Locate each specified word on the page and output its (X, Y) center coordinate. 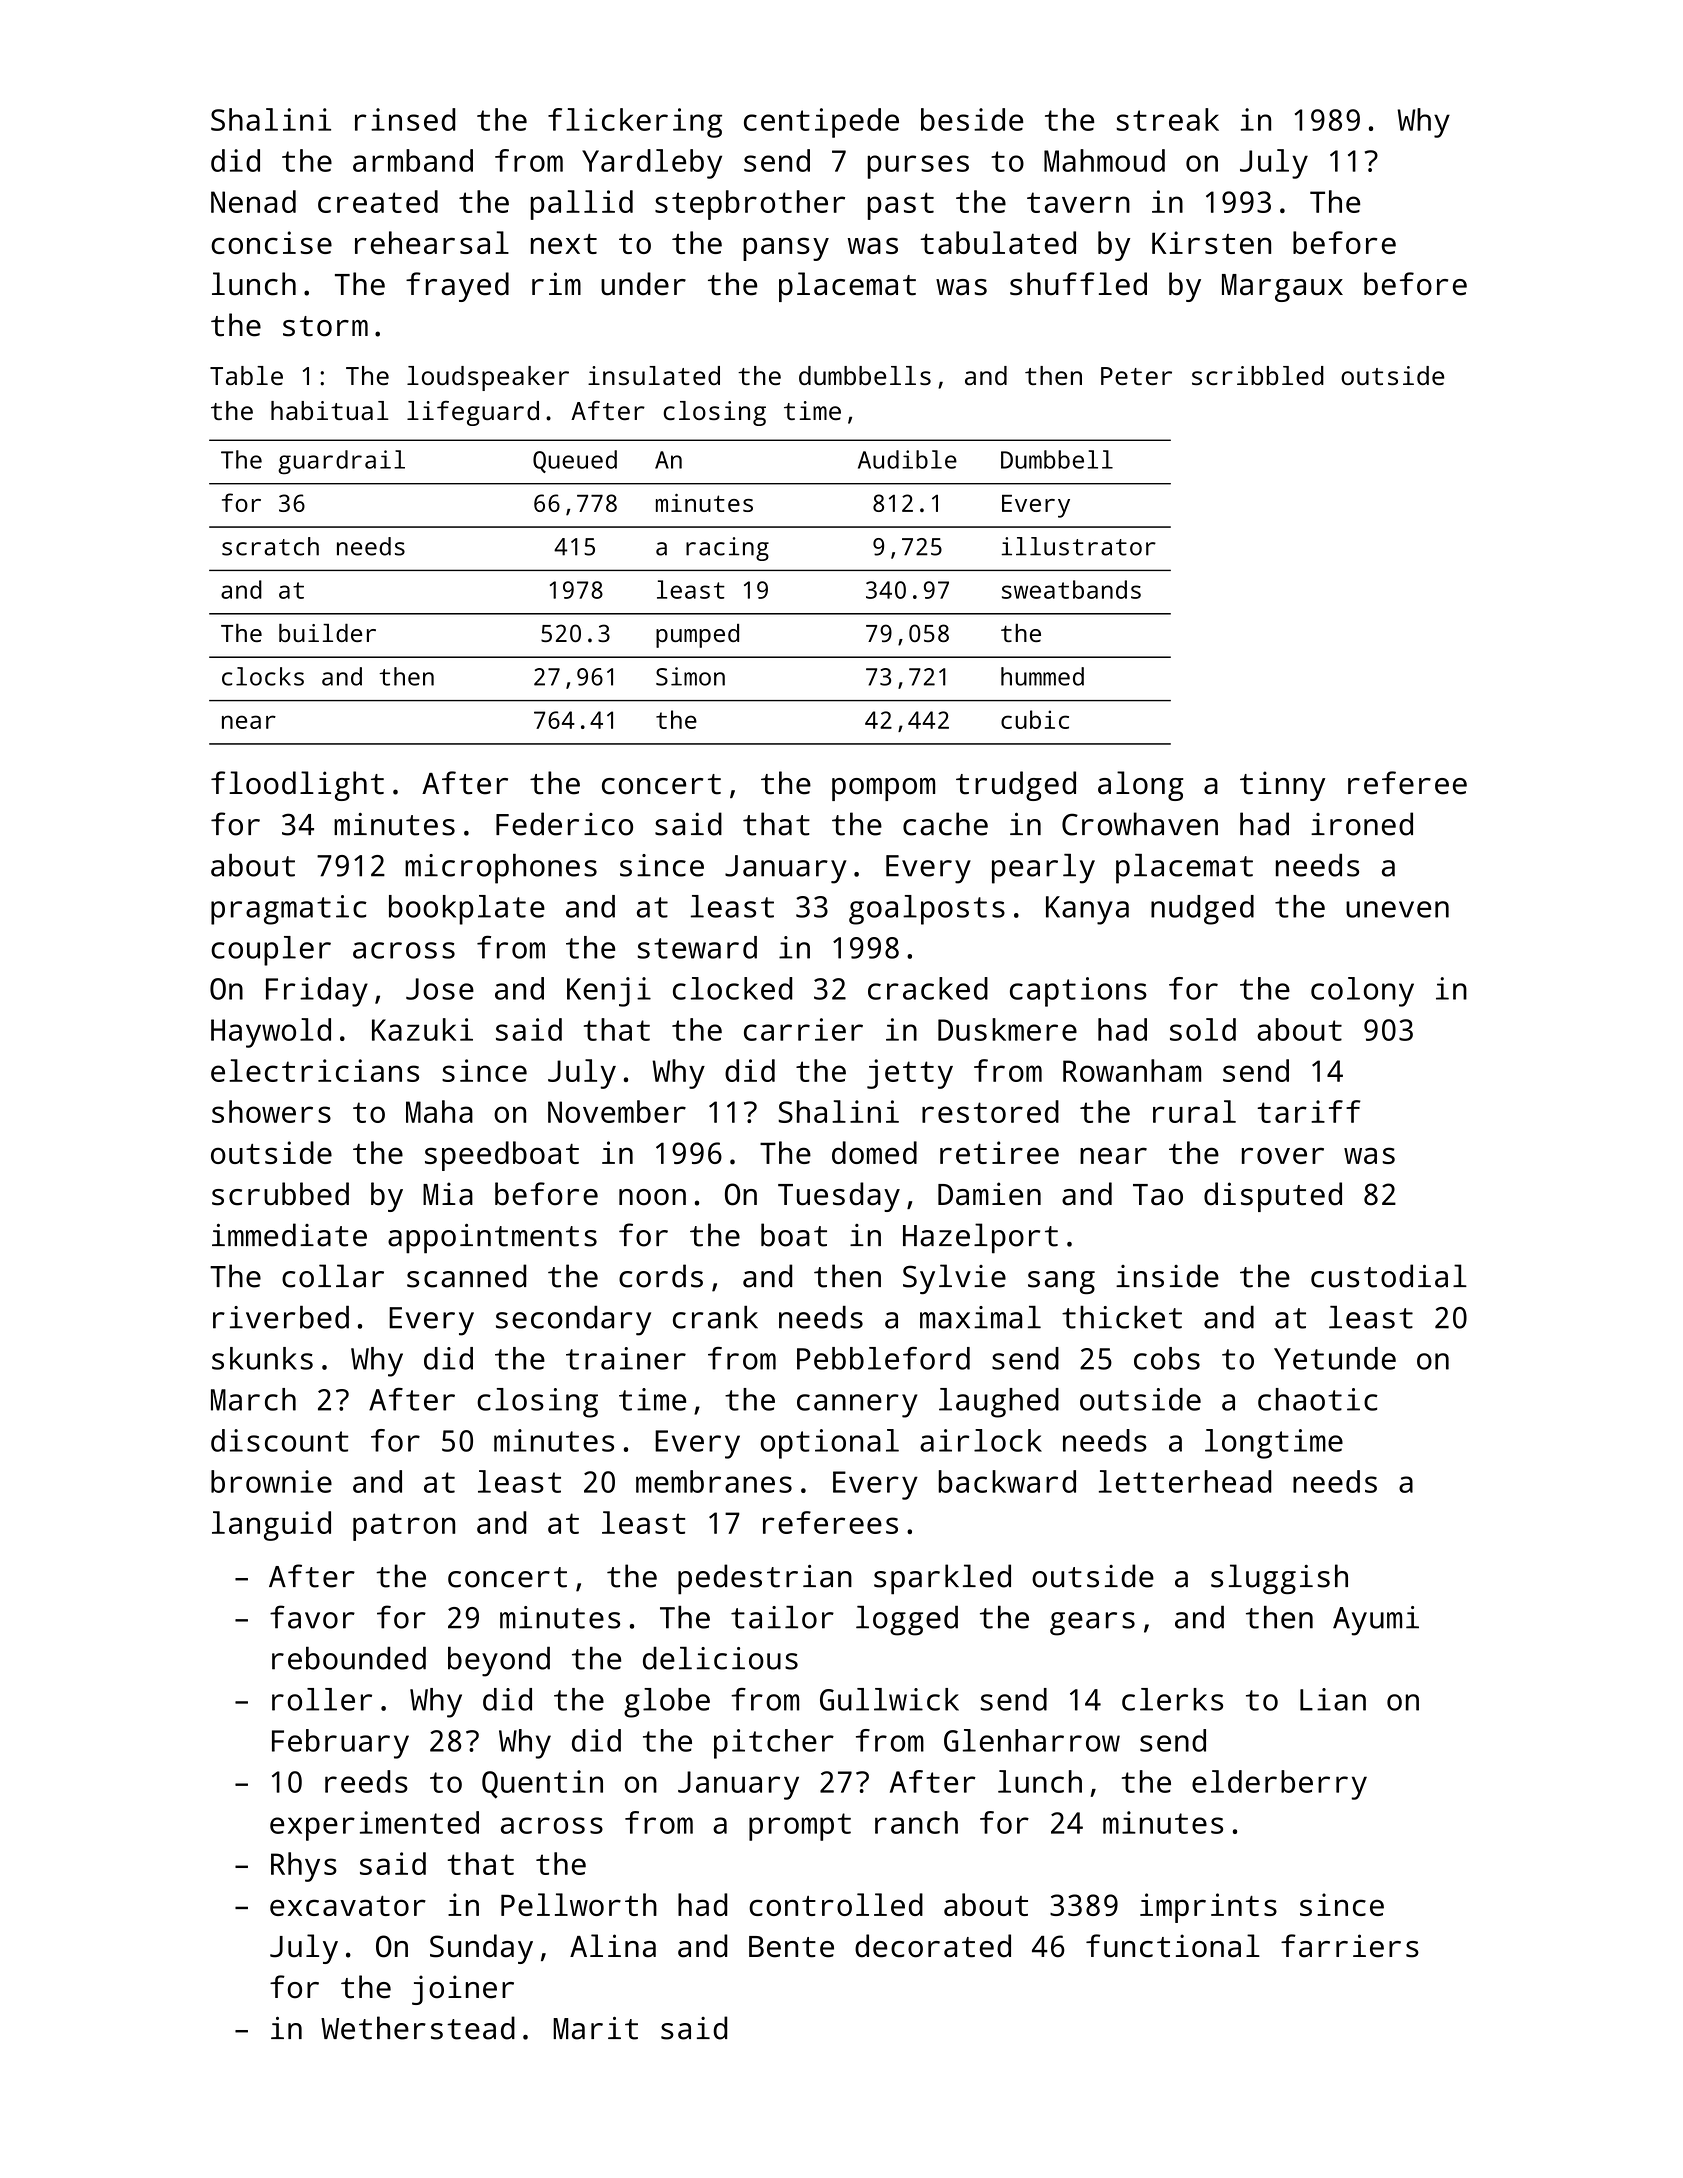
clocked (733, 988)
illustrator (1079, 546)
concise (271, 242)
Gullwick (889, 1699)
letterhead (1185, 1481)
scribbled (1258, 375)
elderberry (1279, 1785)
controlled (836, 1904)
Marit (595, 2028)
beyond (499, 1661)
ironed (1362, 824)
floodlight (297, 786)
